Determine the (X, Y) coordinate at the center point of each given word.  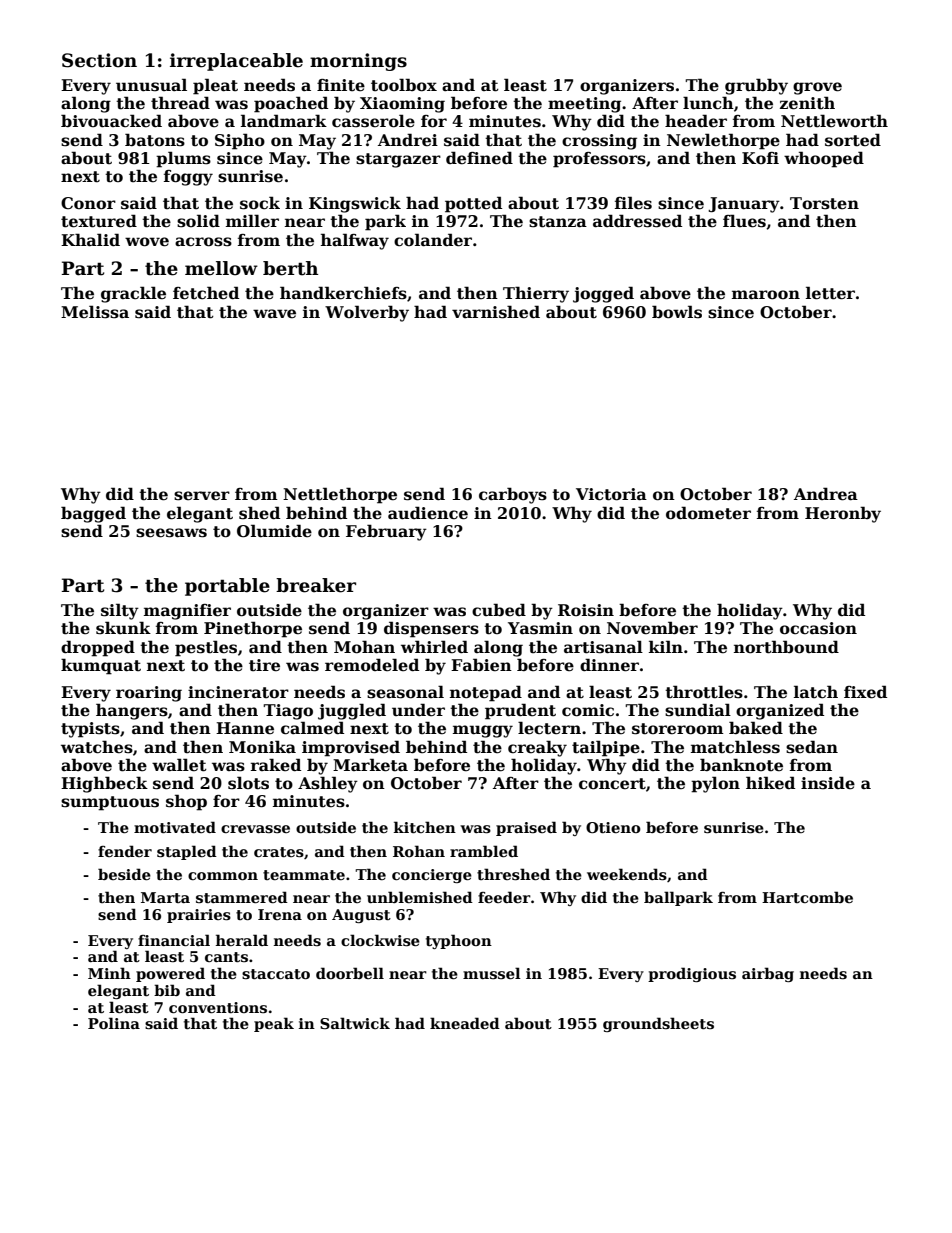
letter (830, 293)
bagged (93, 514)
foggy (188, 178)
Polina (114, 1023)
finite (341, 85)
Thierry (536, 294)
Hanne (245, 728)
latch (816, 692)
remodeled (372, 665)
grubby (756, 86)
